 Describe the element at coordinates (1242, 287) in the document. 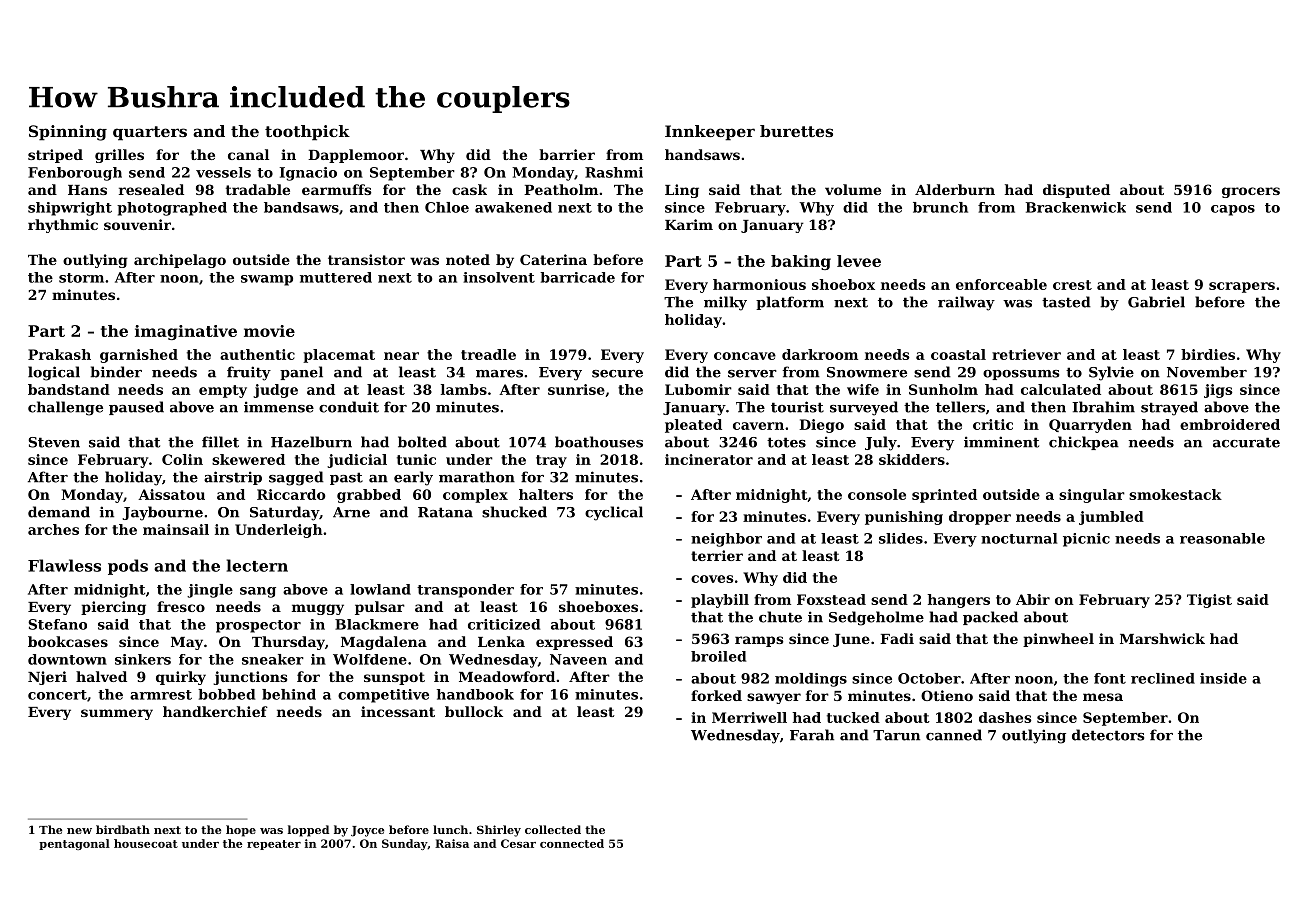

I see `scrapers` at that location.
